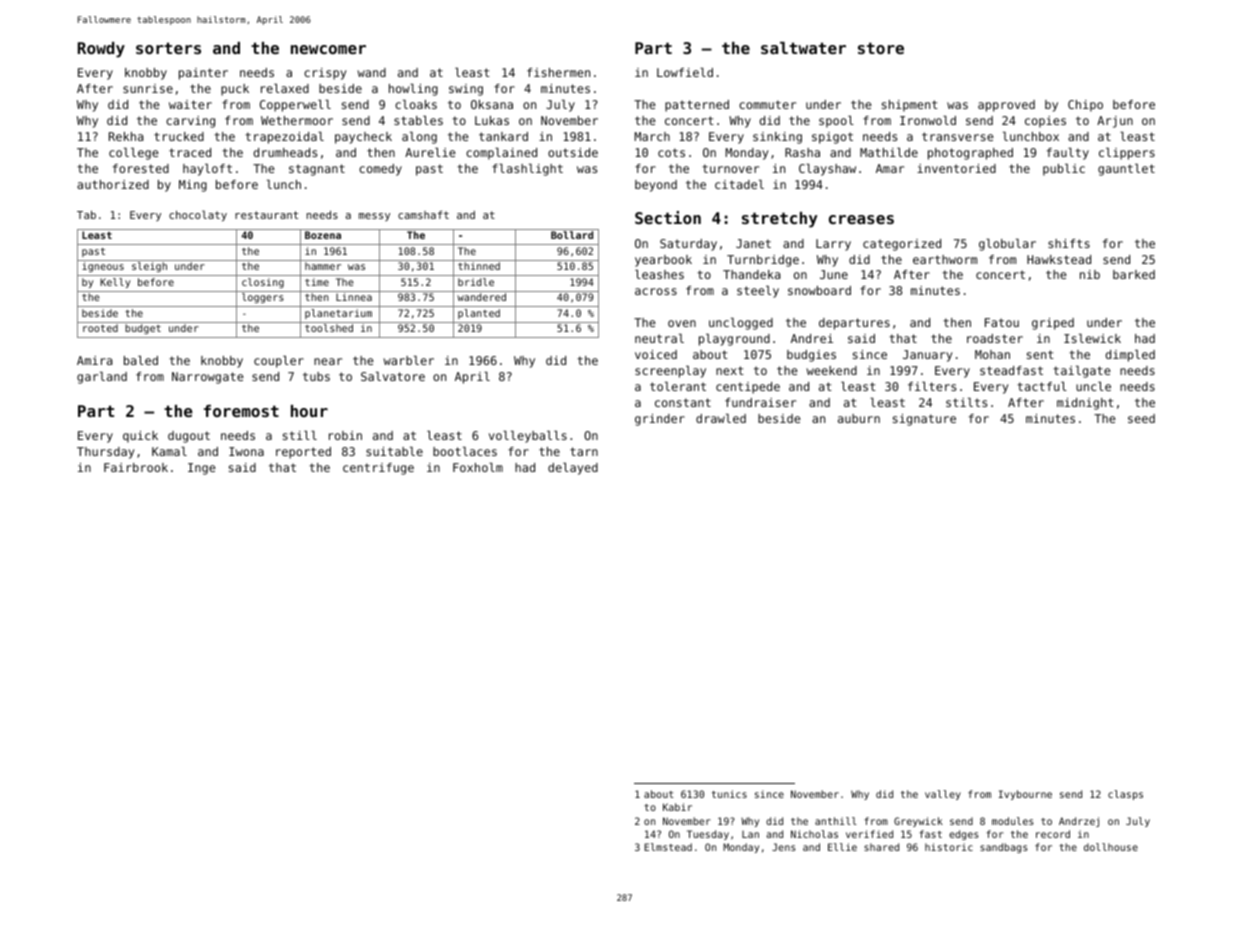 The width and height of the document is (1233, 952). I want to click on tunics, so click(729, 794).
